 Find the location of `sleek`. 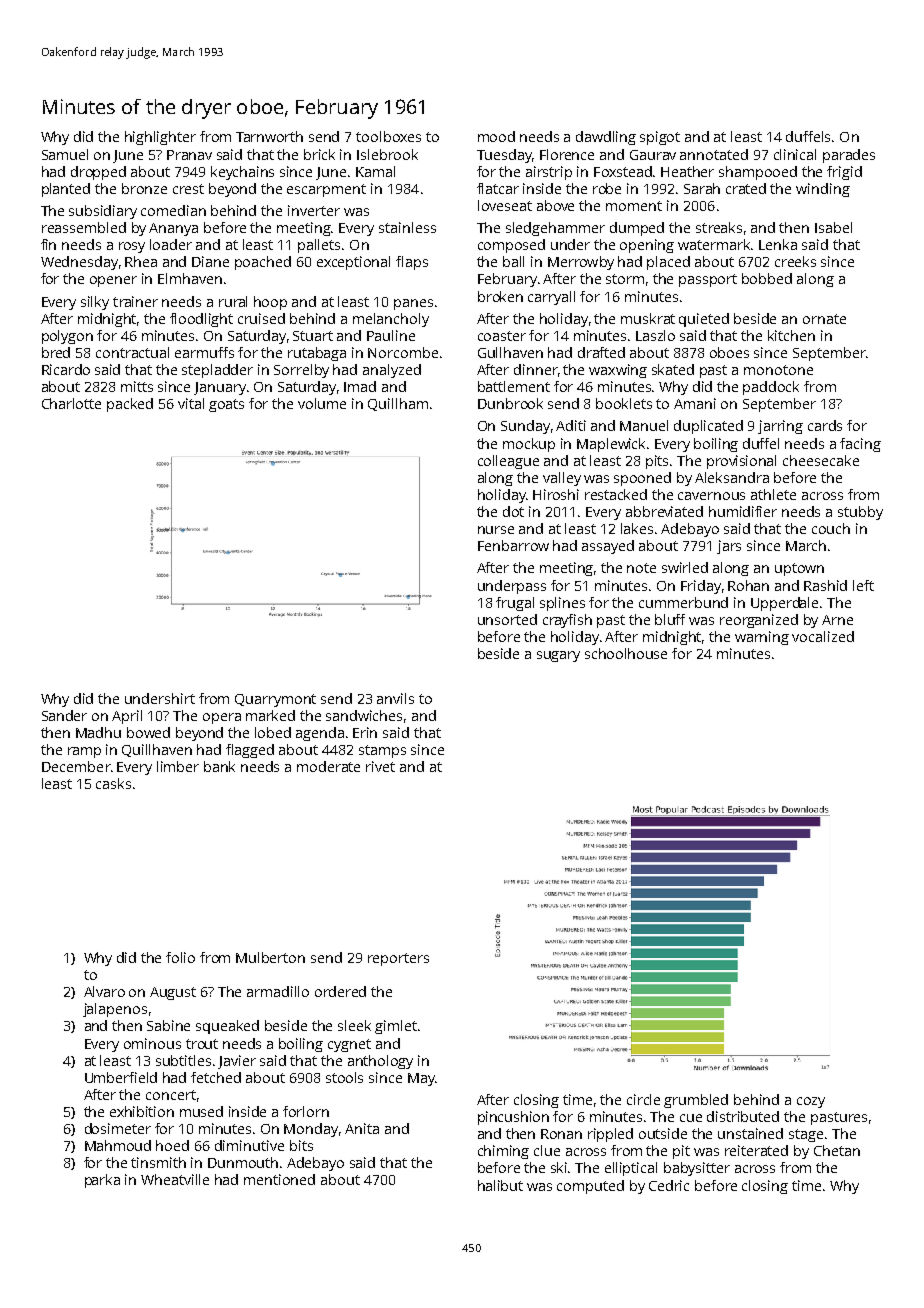

sleek is located at coordinates (354, 1025).
